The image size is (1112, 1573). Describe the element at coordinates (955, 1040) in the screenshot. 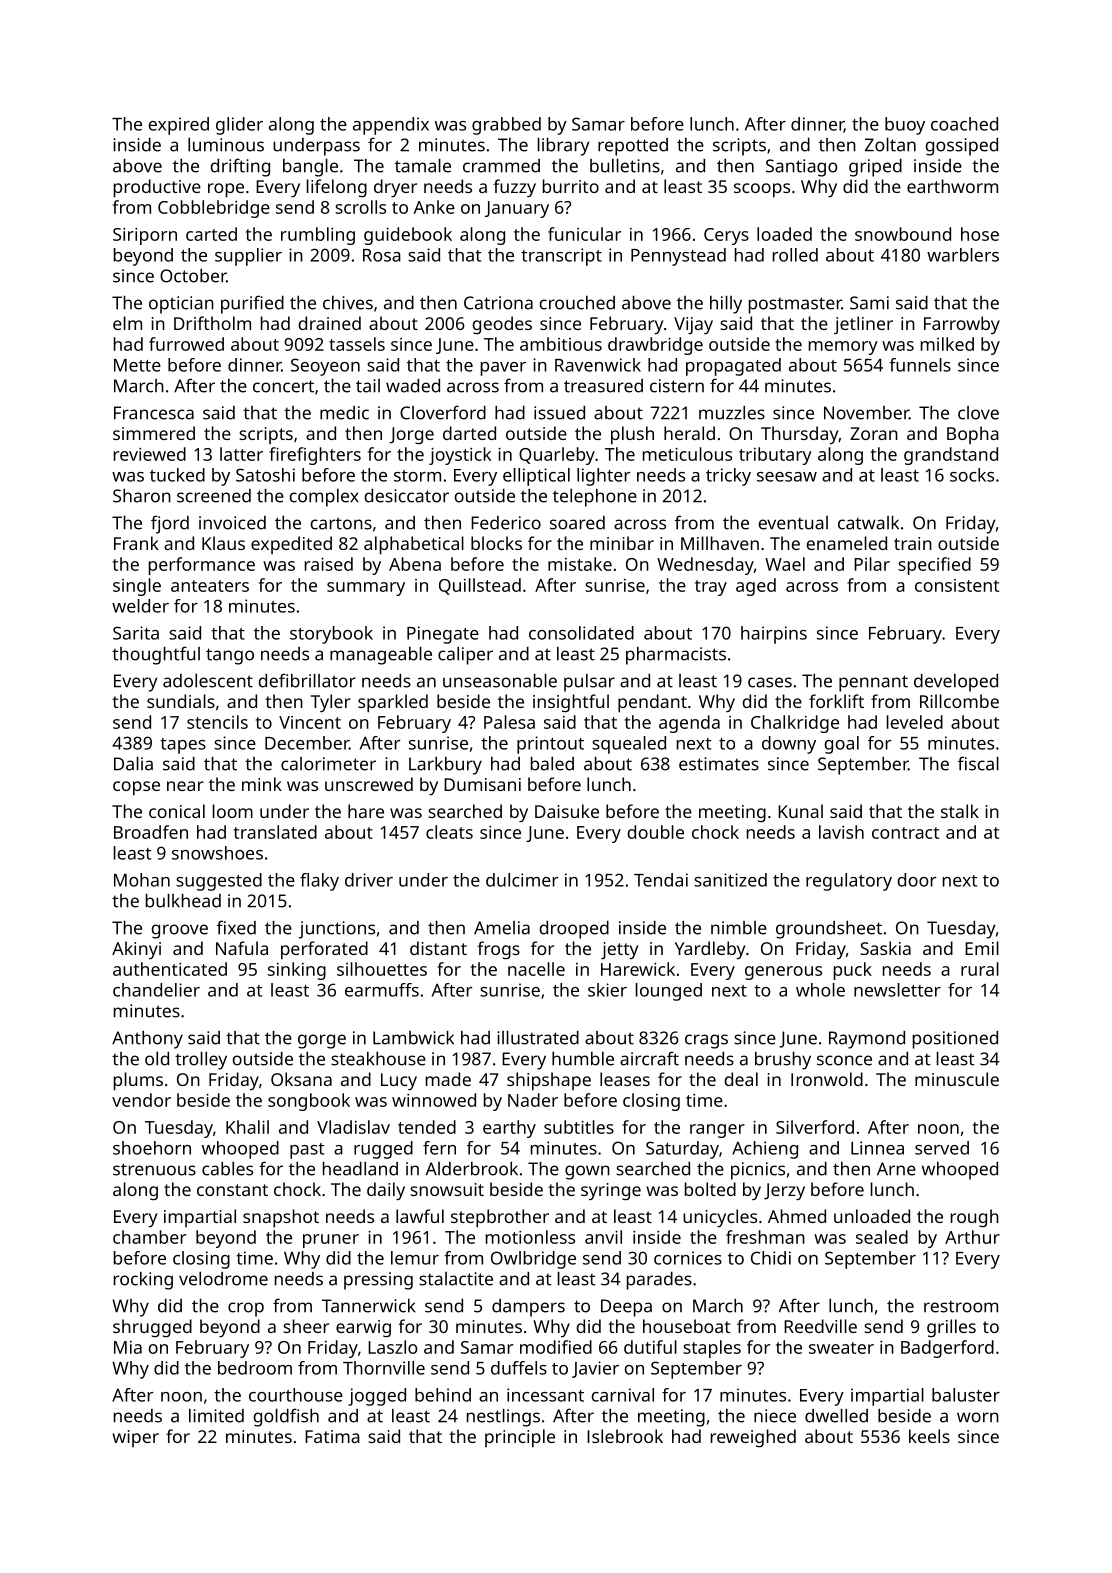

I see `positioned` at that location.
